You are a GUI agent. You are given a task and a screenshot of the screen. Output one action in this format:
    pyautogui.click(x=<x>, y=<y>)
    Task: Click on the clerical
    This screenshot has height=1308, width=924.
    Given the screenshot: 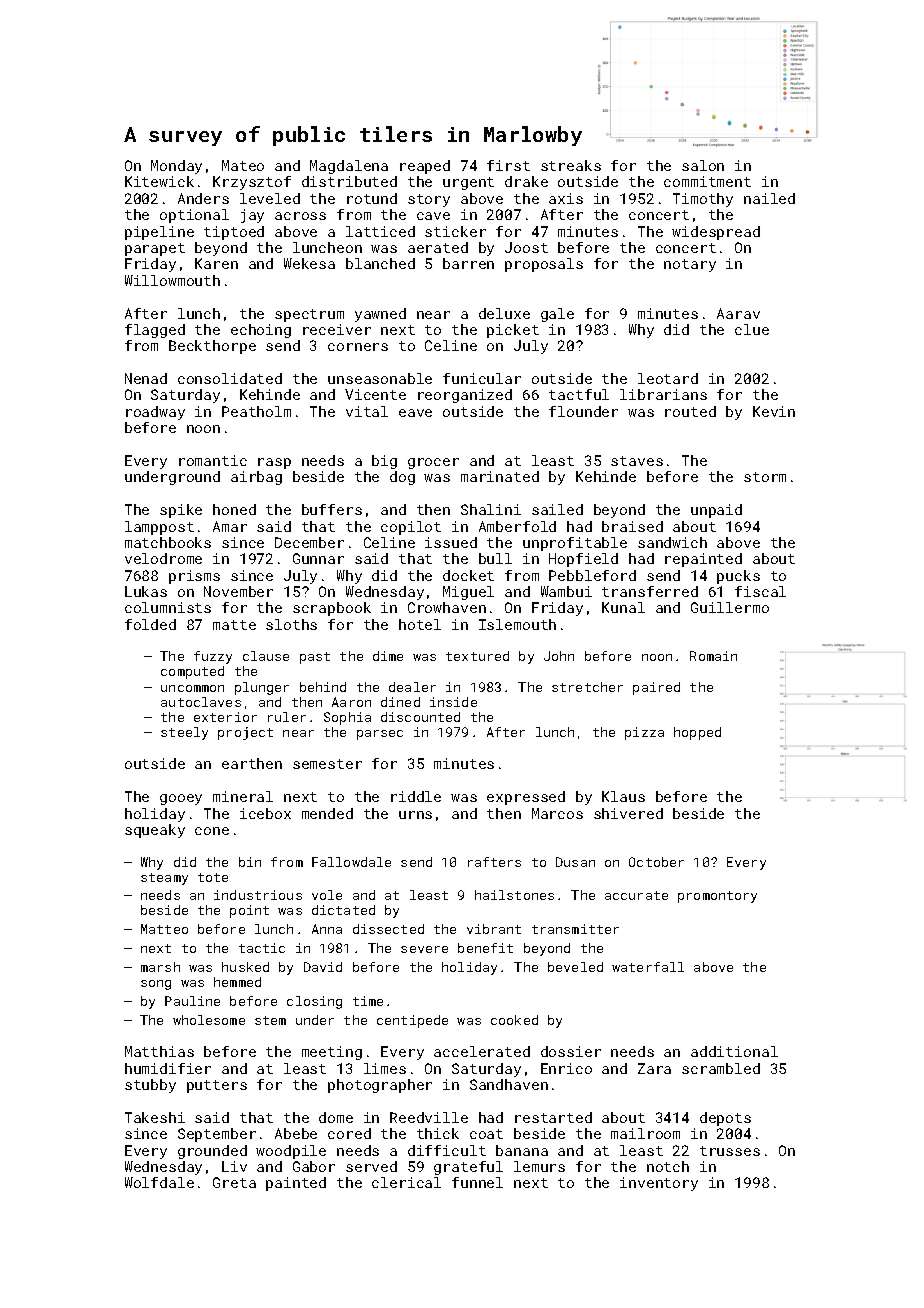 What is the action you would take?
    pyautogui.click(x=406, y=1182)
